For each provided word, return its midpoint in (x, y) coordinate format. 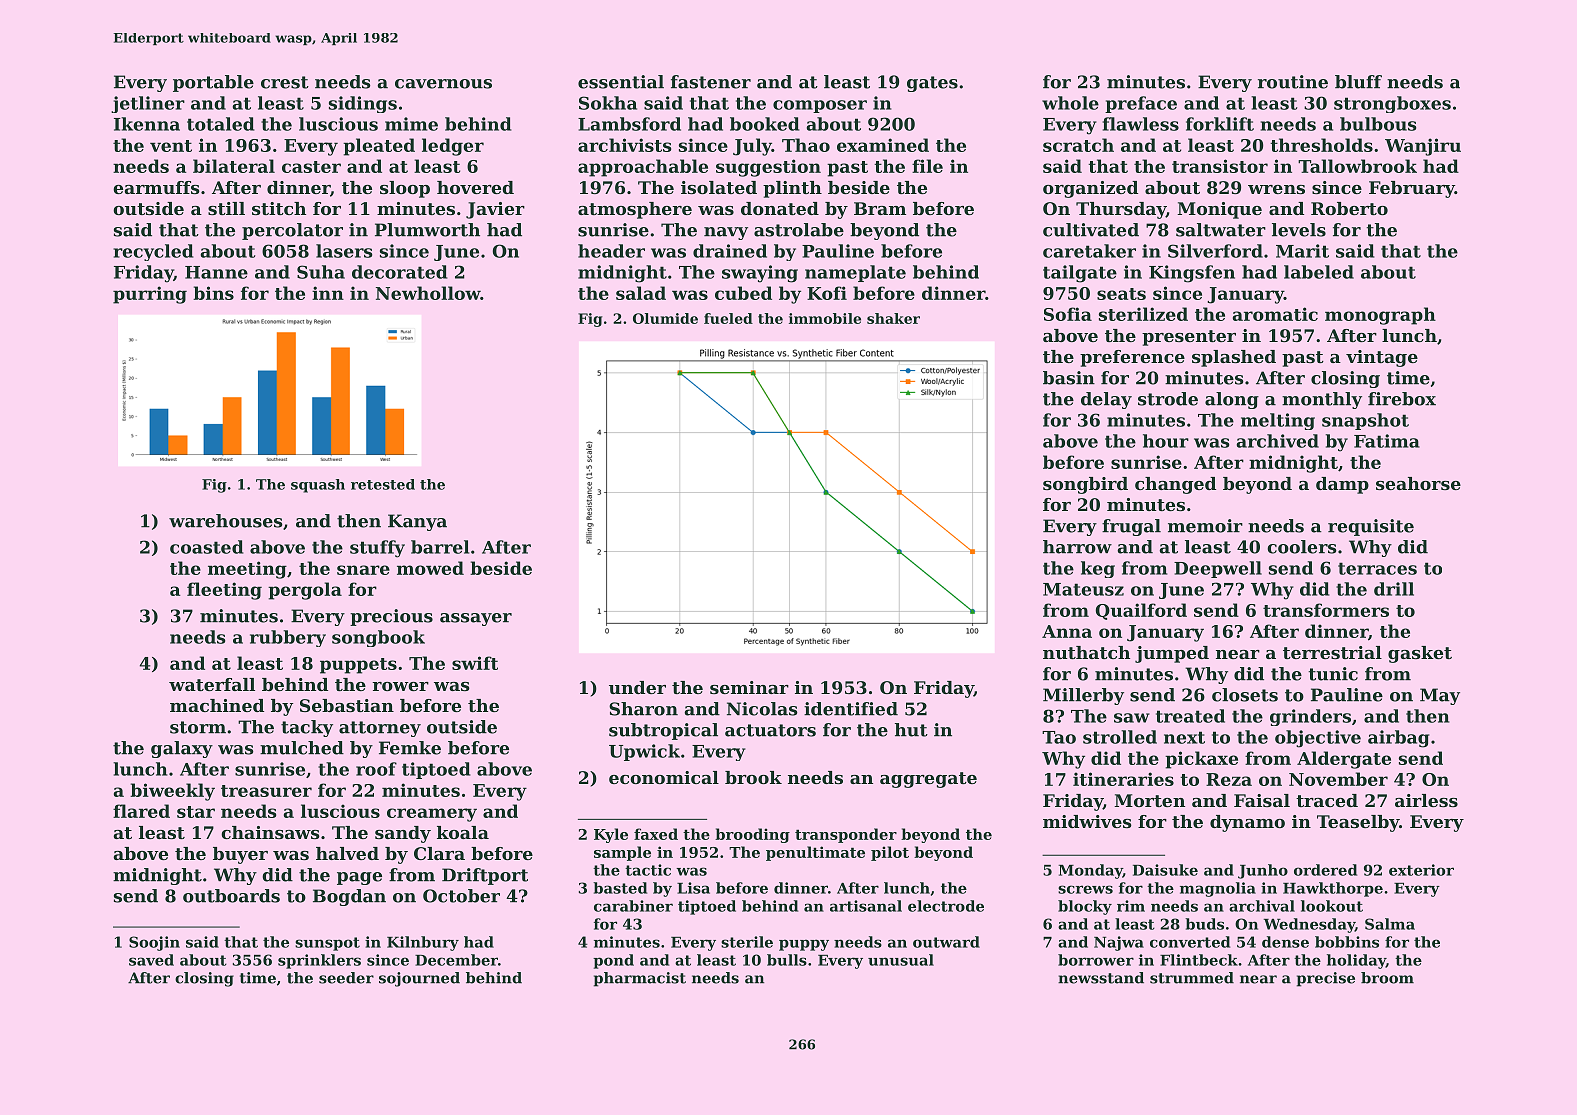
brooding (752, 835)
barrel (440, 547)
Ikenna (147, 124)
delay (1106, 400)
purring (150, 295)
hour (1166, 441)
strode (1168, 399)
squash (318, 486)
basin (1069, 378)
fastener (711, 82)
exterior (1421, 870)
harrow (1077, 547)
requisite (1371, 527)
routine (1293, 82)
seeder (346, 978)
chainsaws (270, 832)
